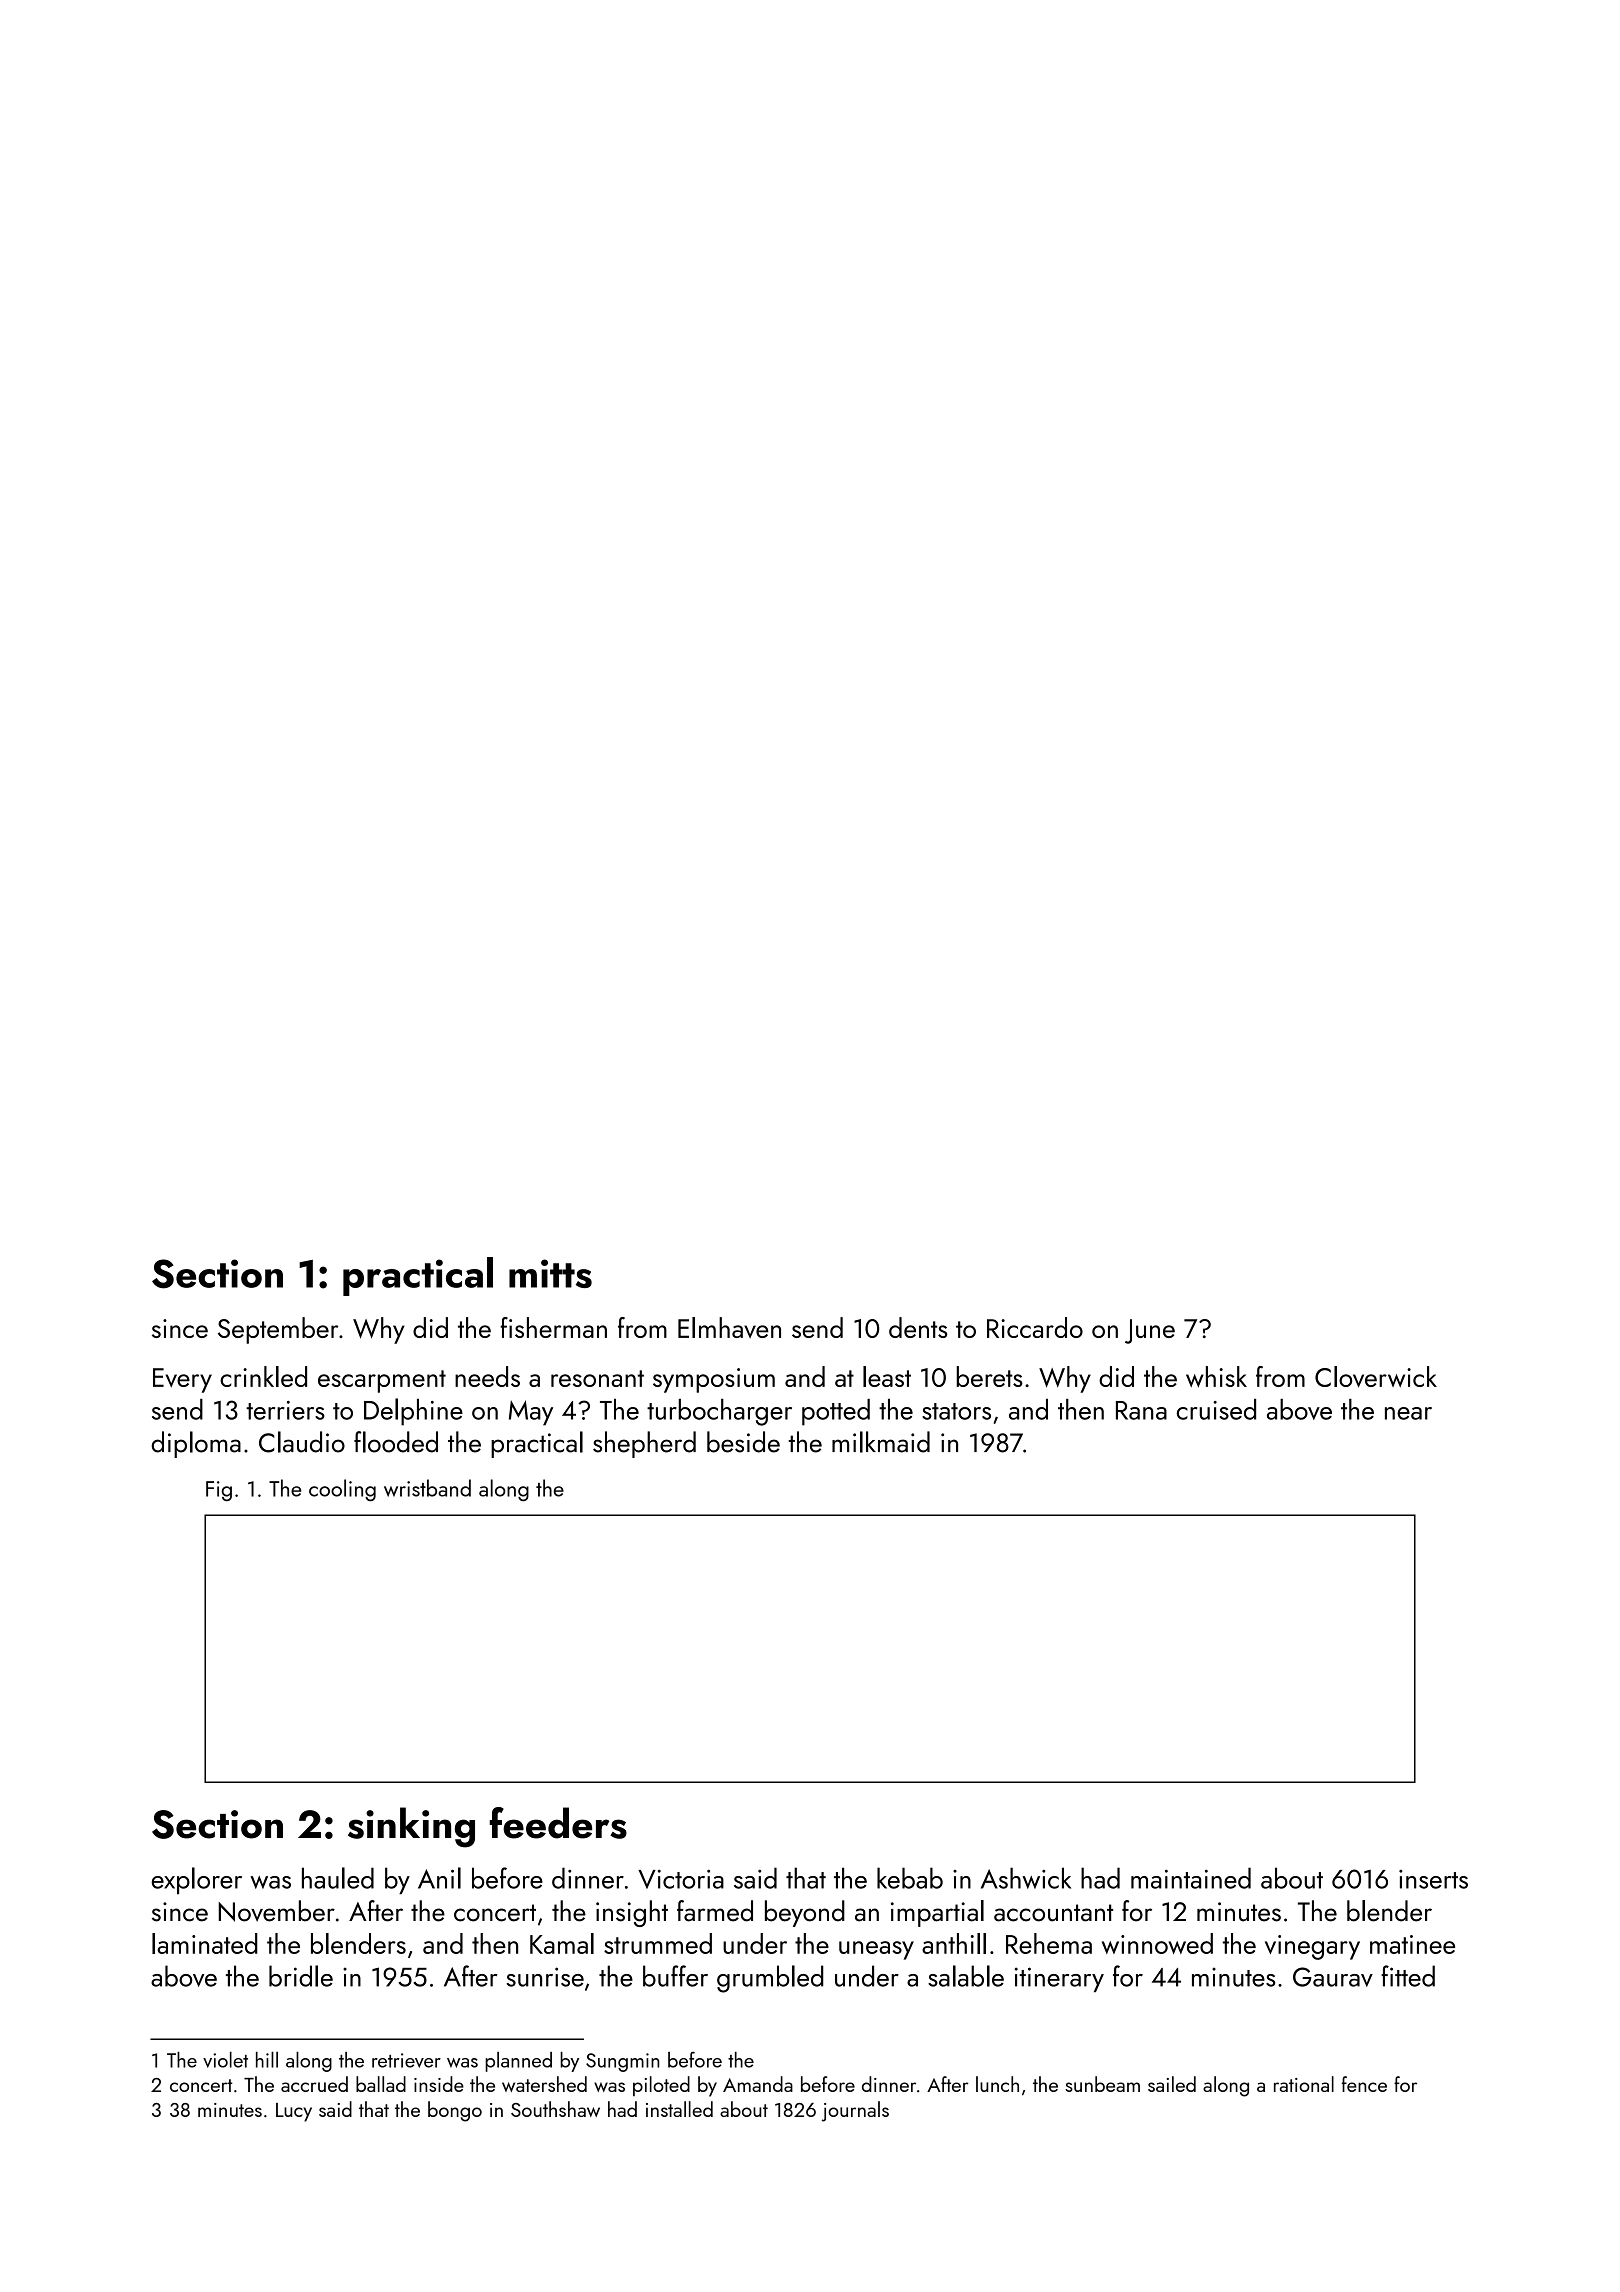  What do you see at coordinates (427, 1488) in the screenshot?
I see `wristband` at bounding box center [427, 1488].
